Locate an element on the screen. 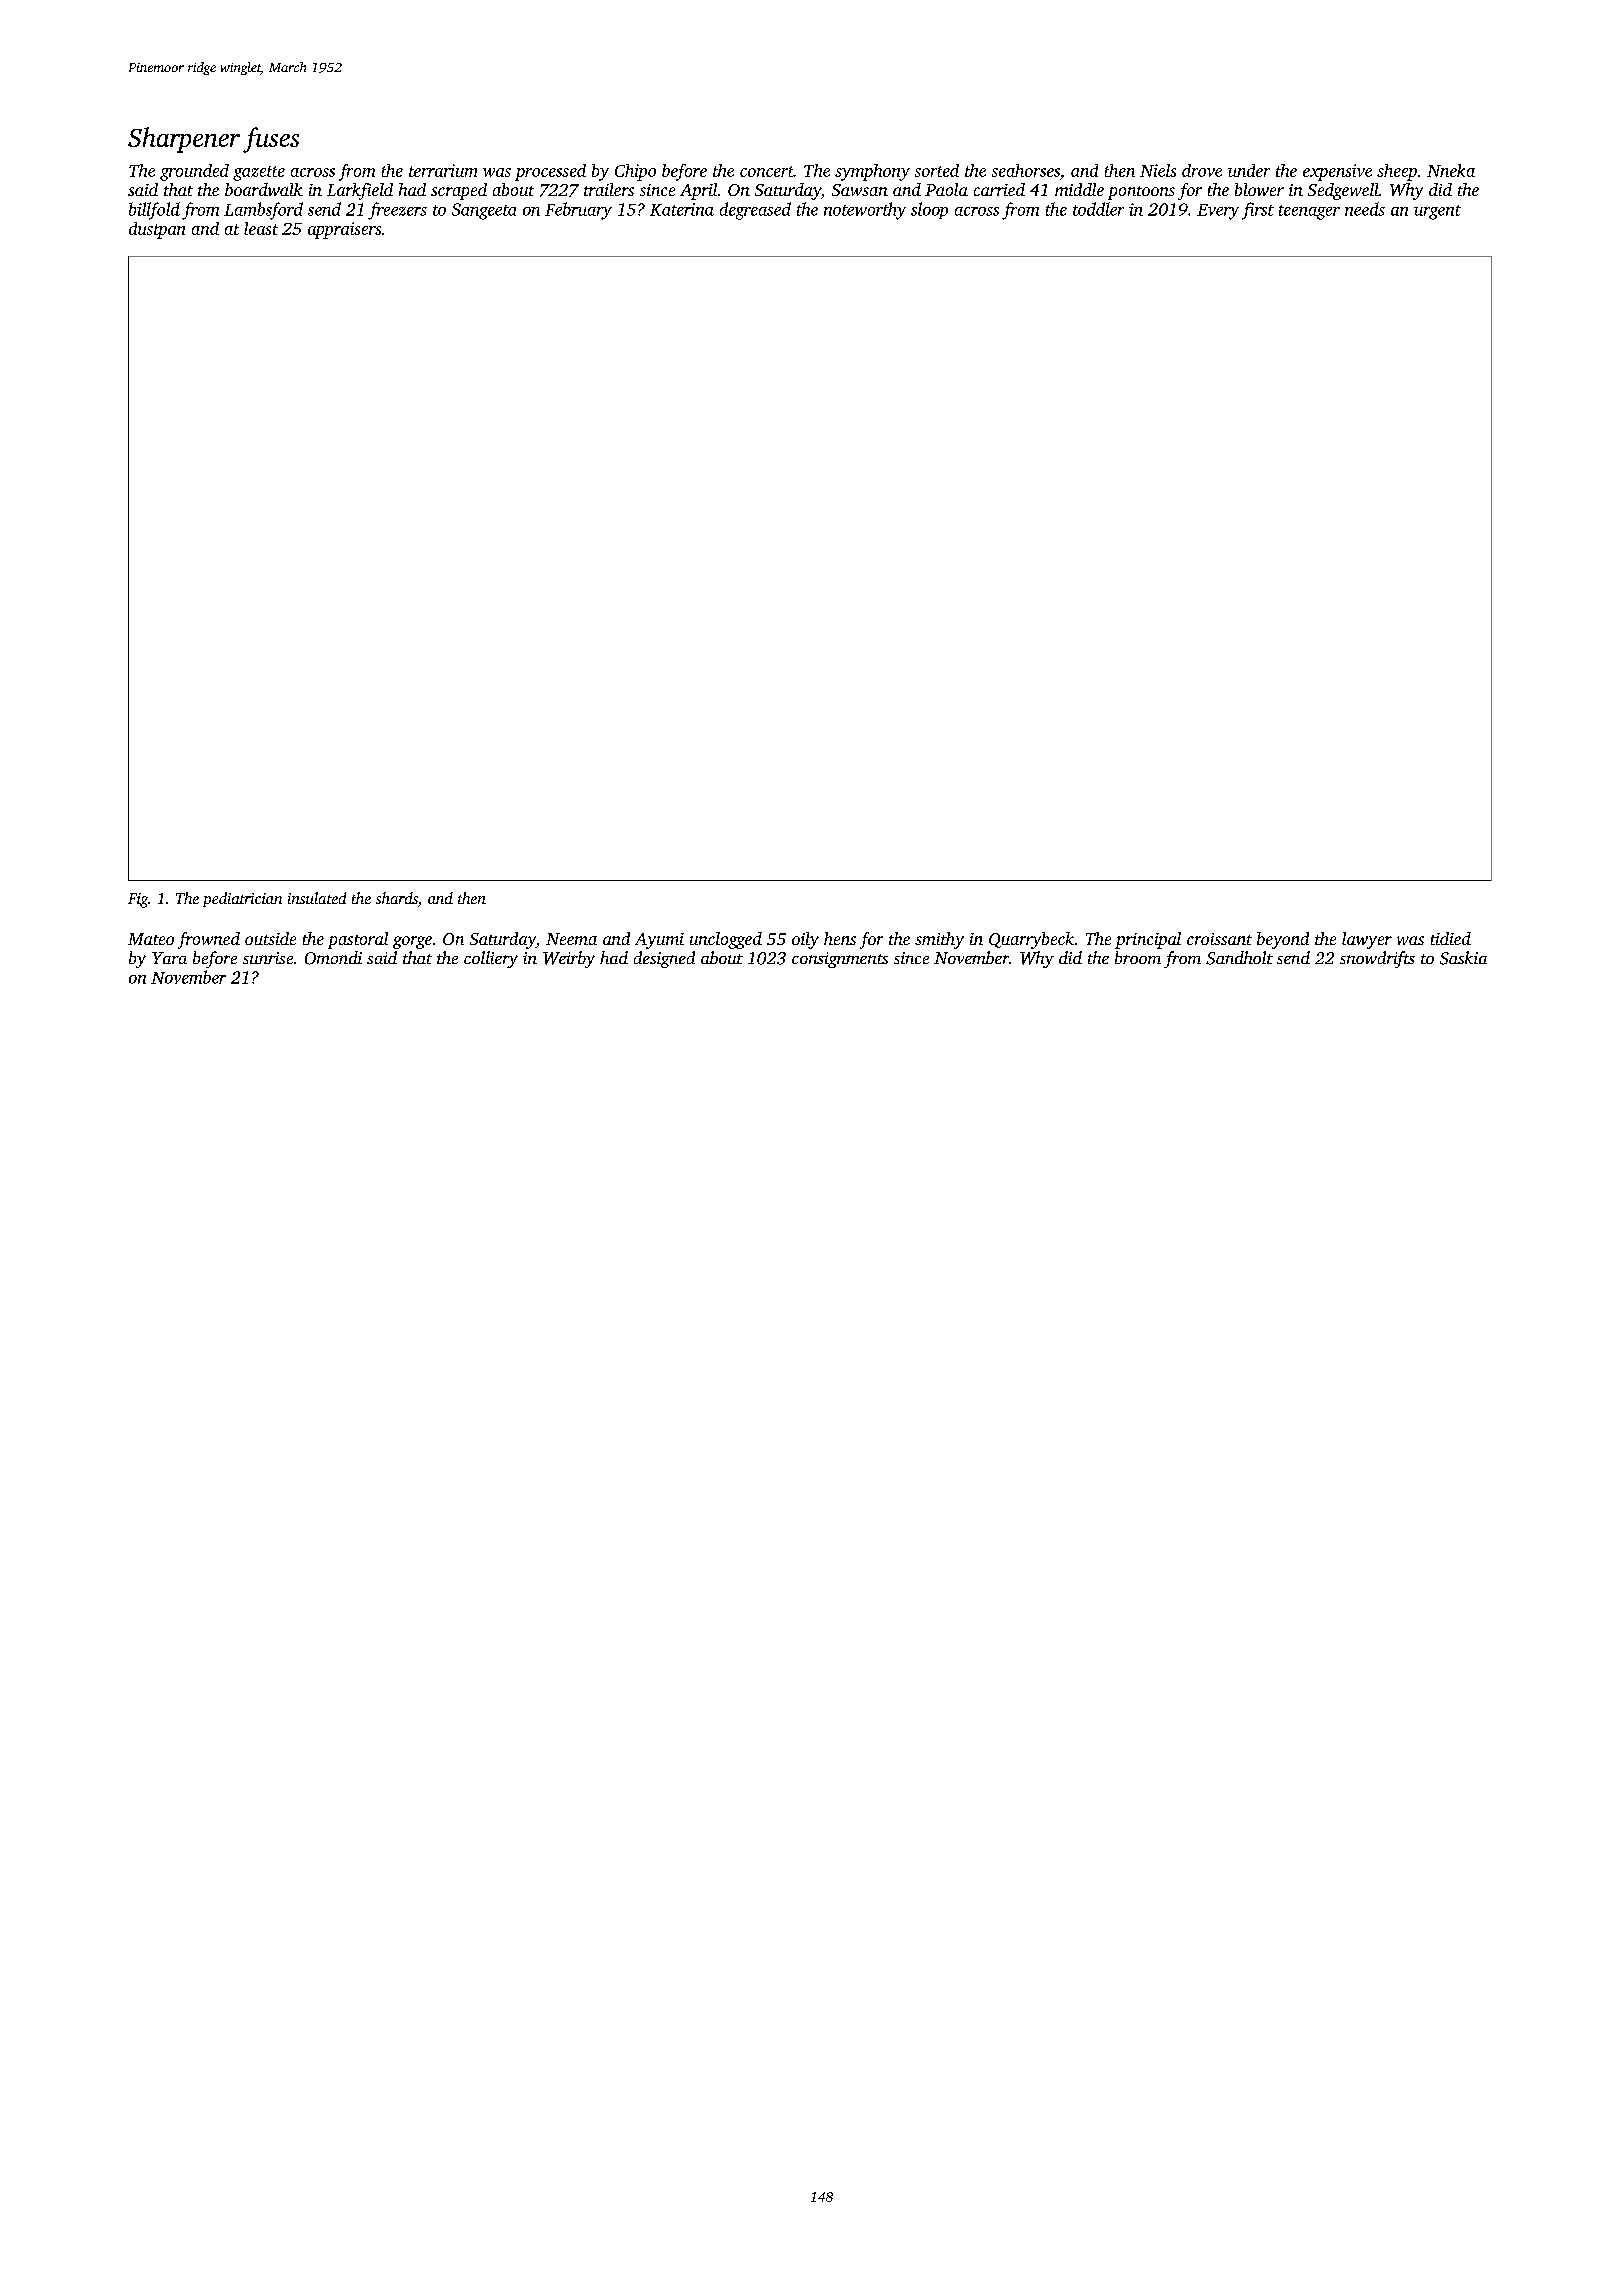 The width and height of the screenshot is (1620, 2292). appraisers is located at coordinates (344, 230).
